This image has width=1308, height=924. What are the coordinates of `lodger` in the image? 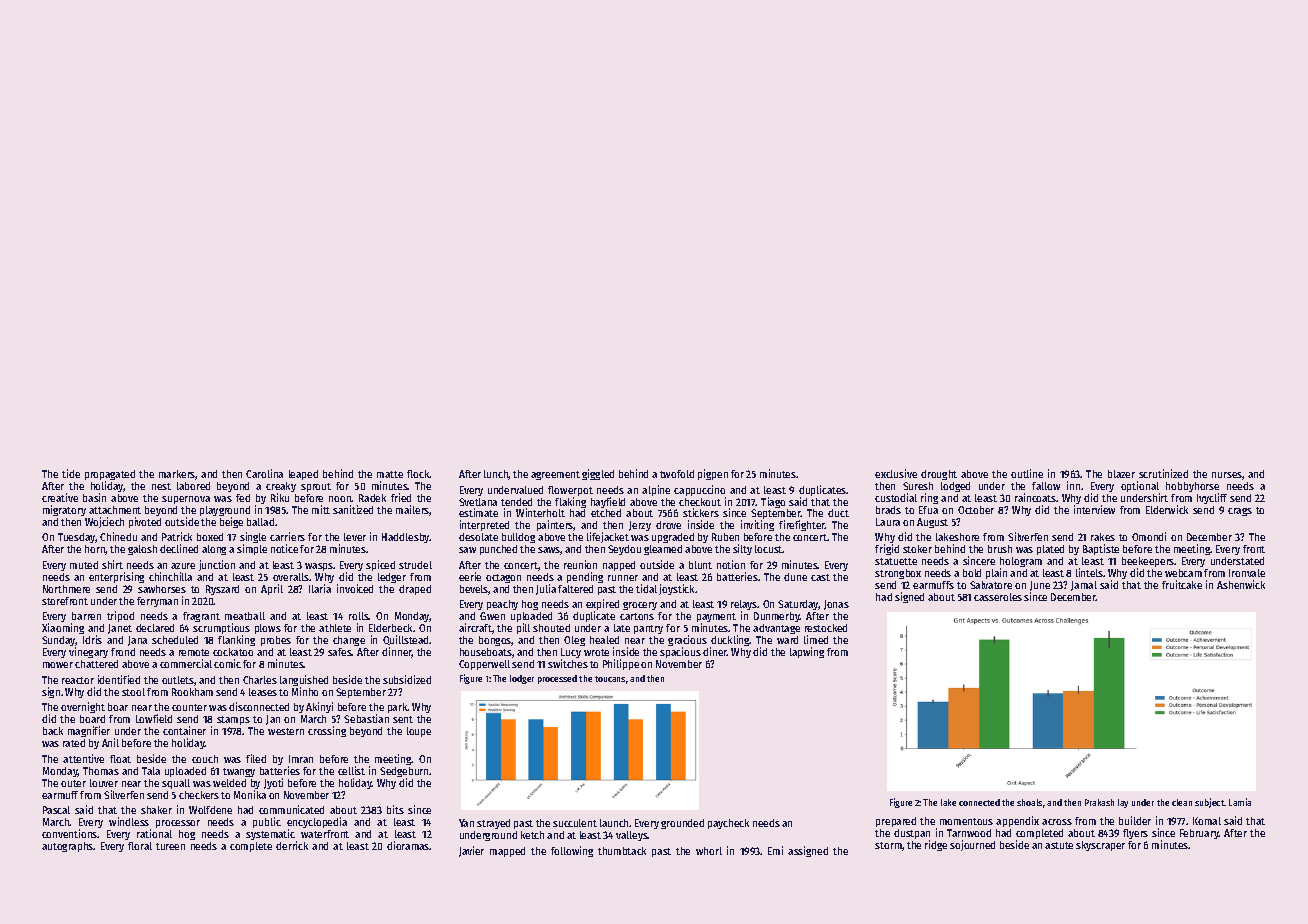 It's located at (522, 679).
